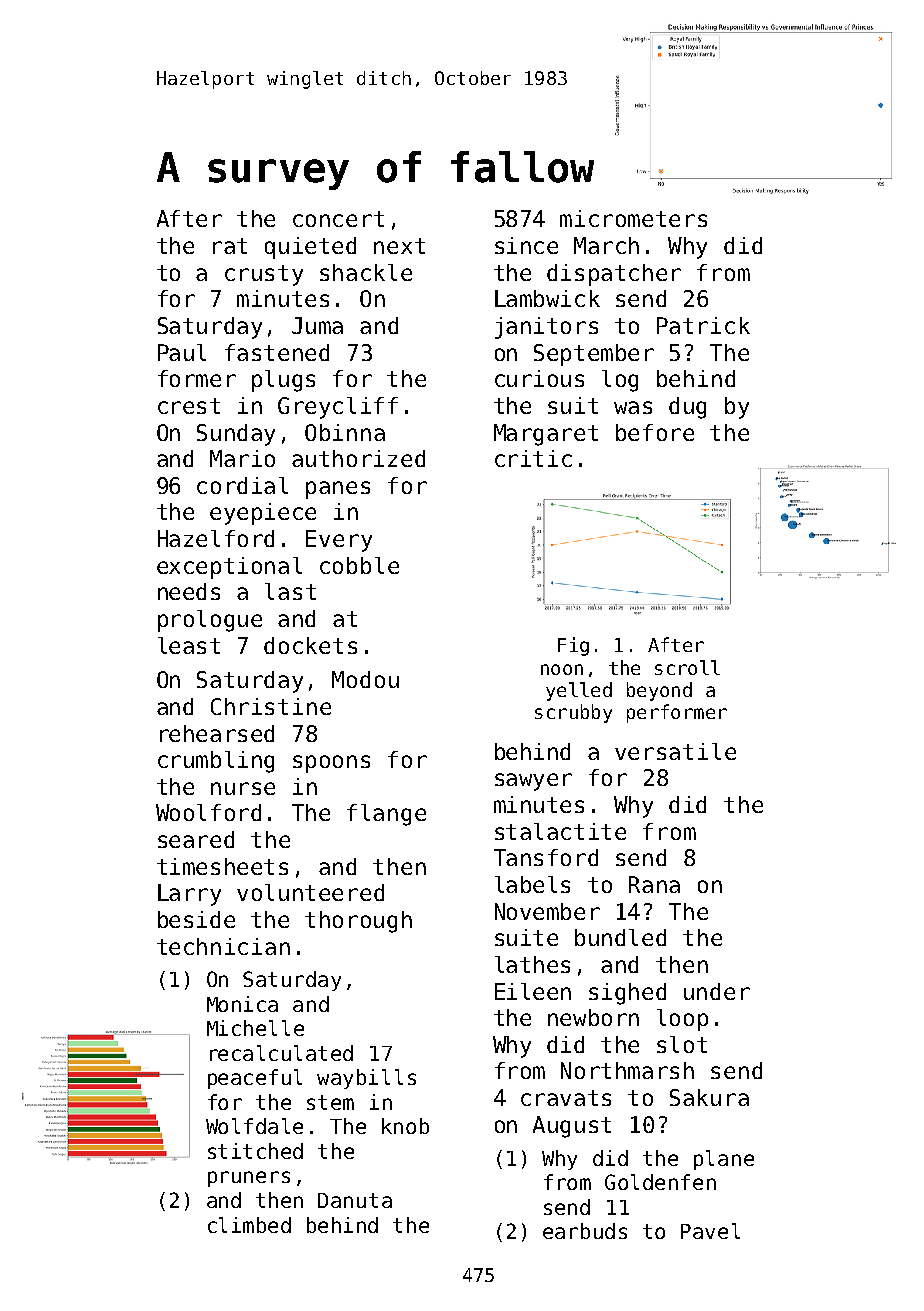 This screenshot has width=924, height=1311. What do you see at coordinates (633, 218) in the screenshot?
I see `micrometers` at bounding box center [633, 218].
